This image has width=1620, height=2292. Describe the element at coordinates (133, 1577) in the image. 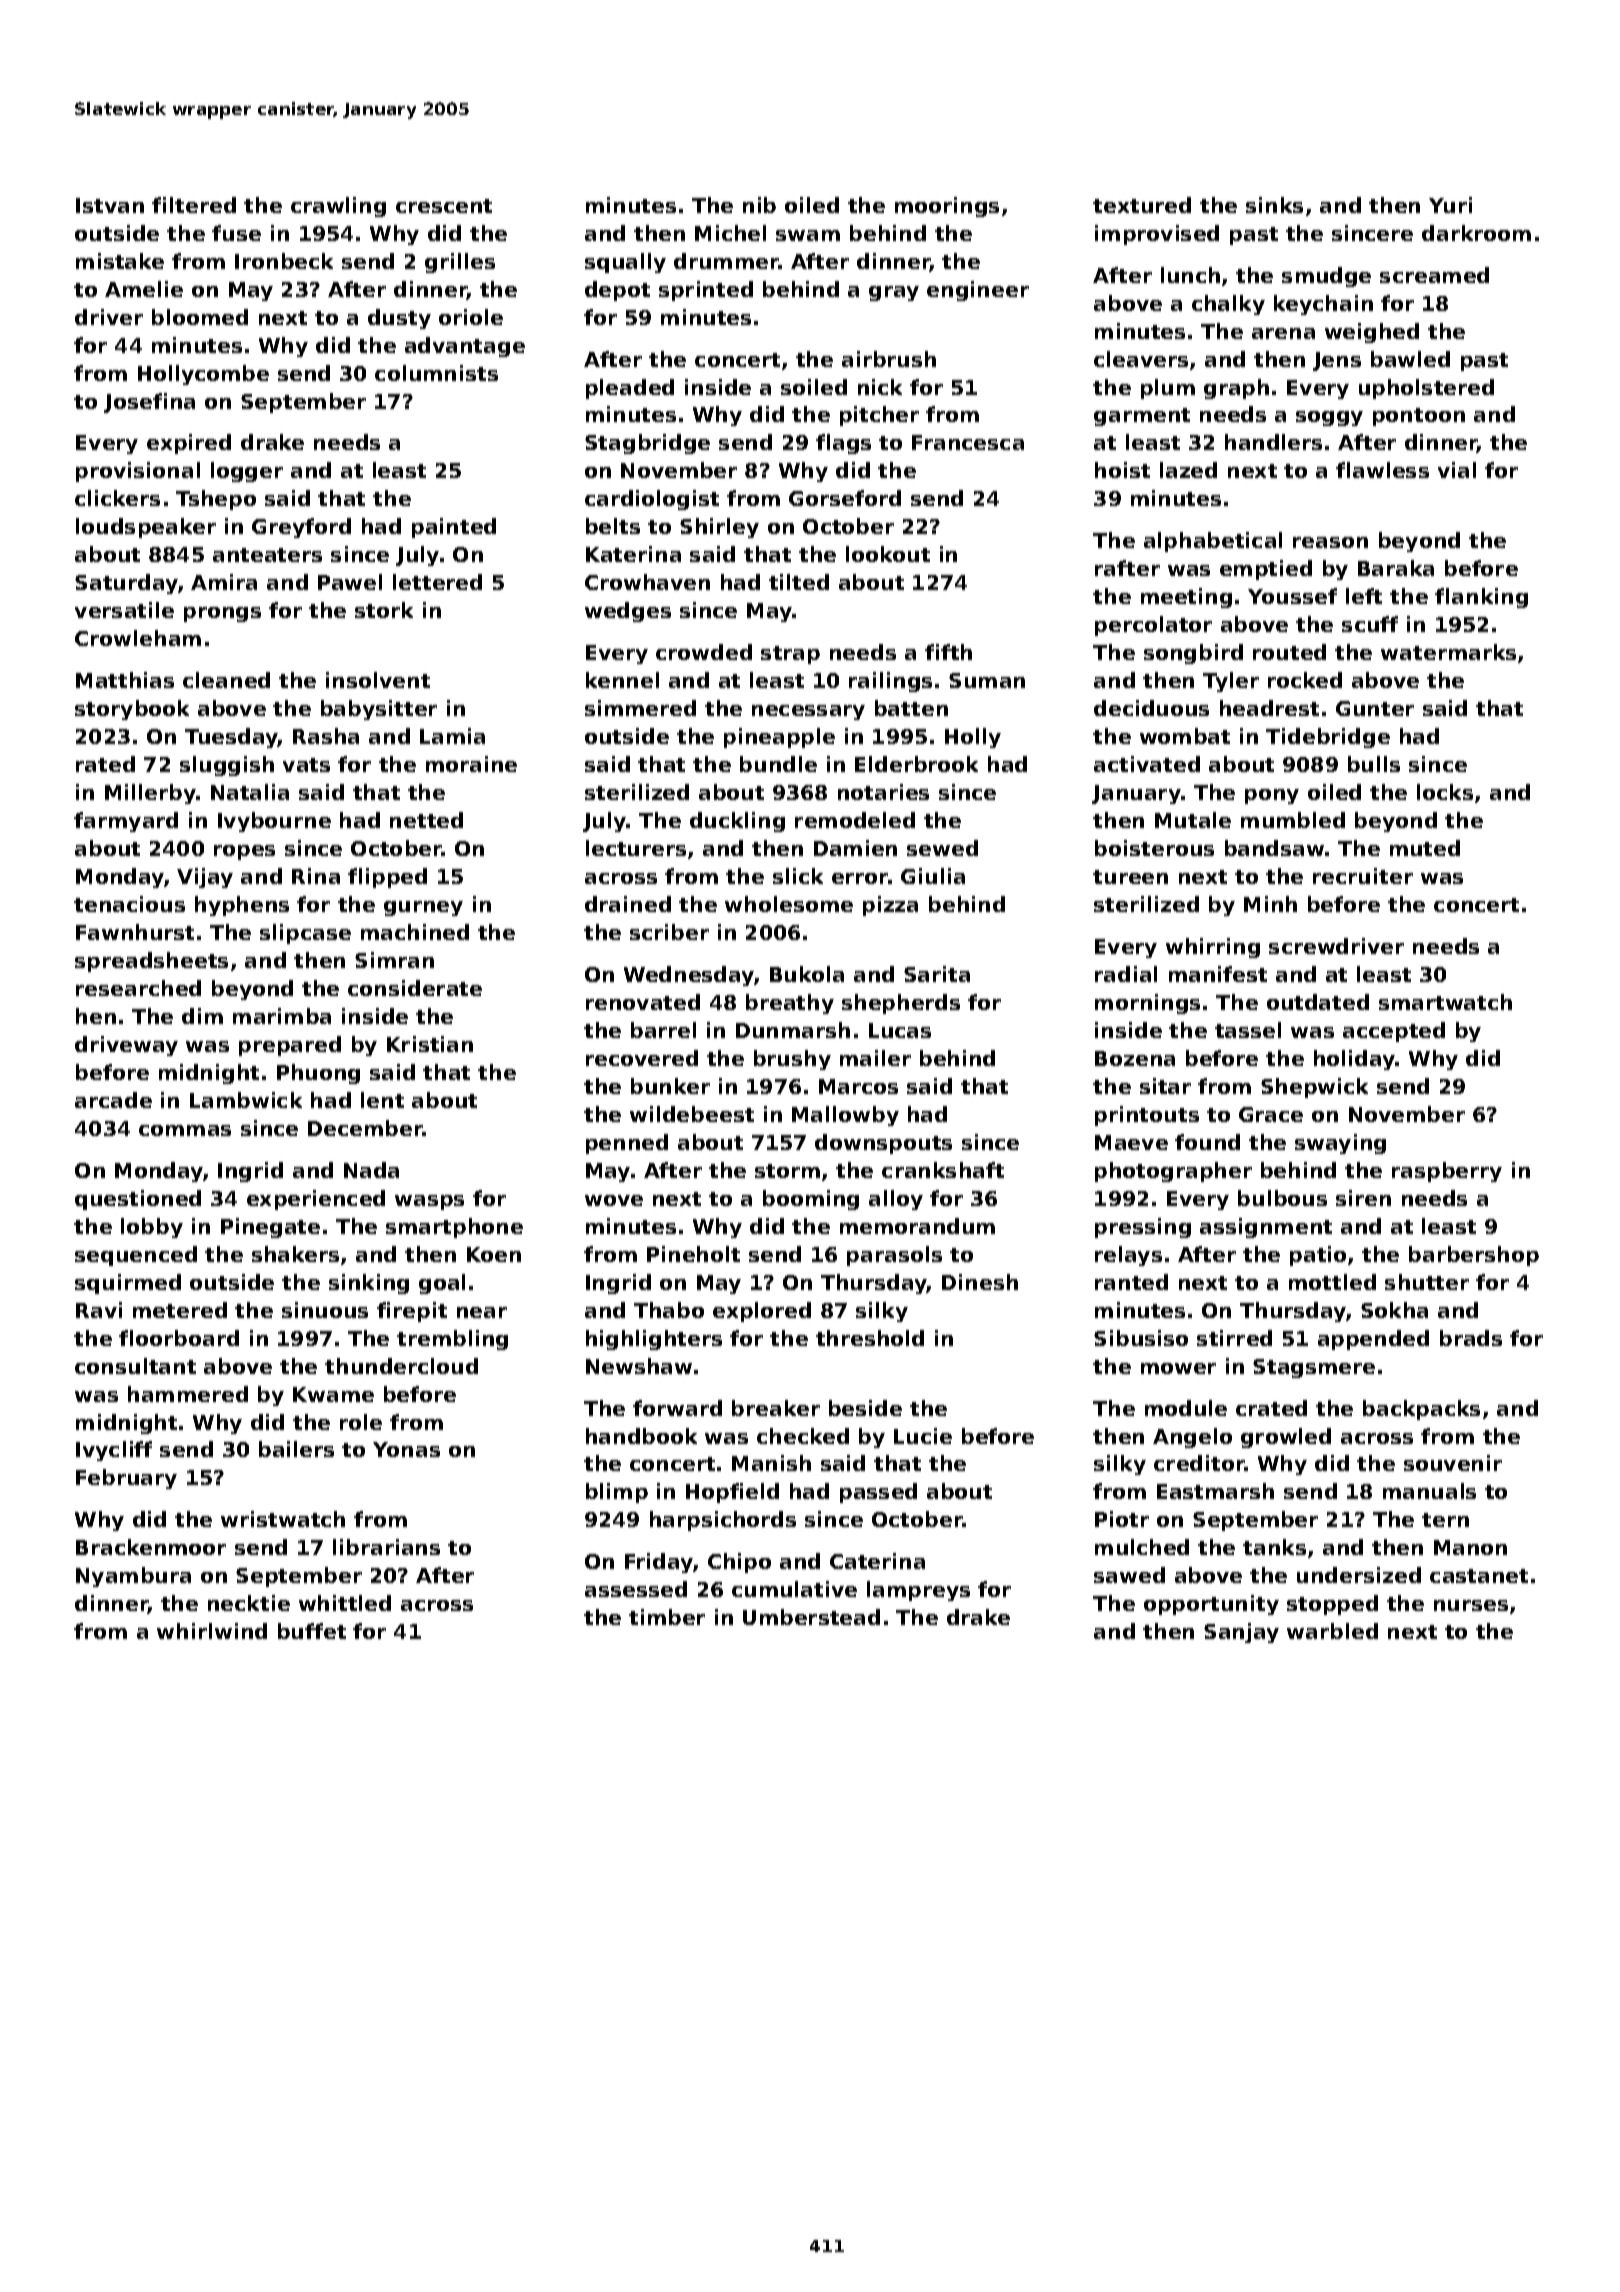

I see `Nyambura` at that location.
